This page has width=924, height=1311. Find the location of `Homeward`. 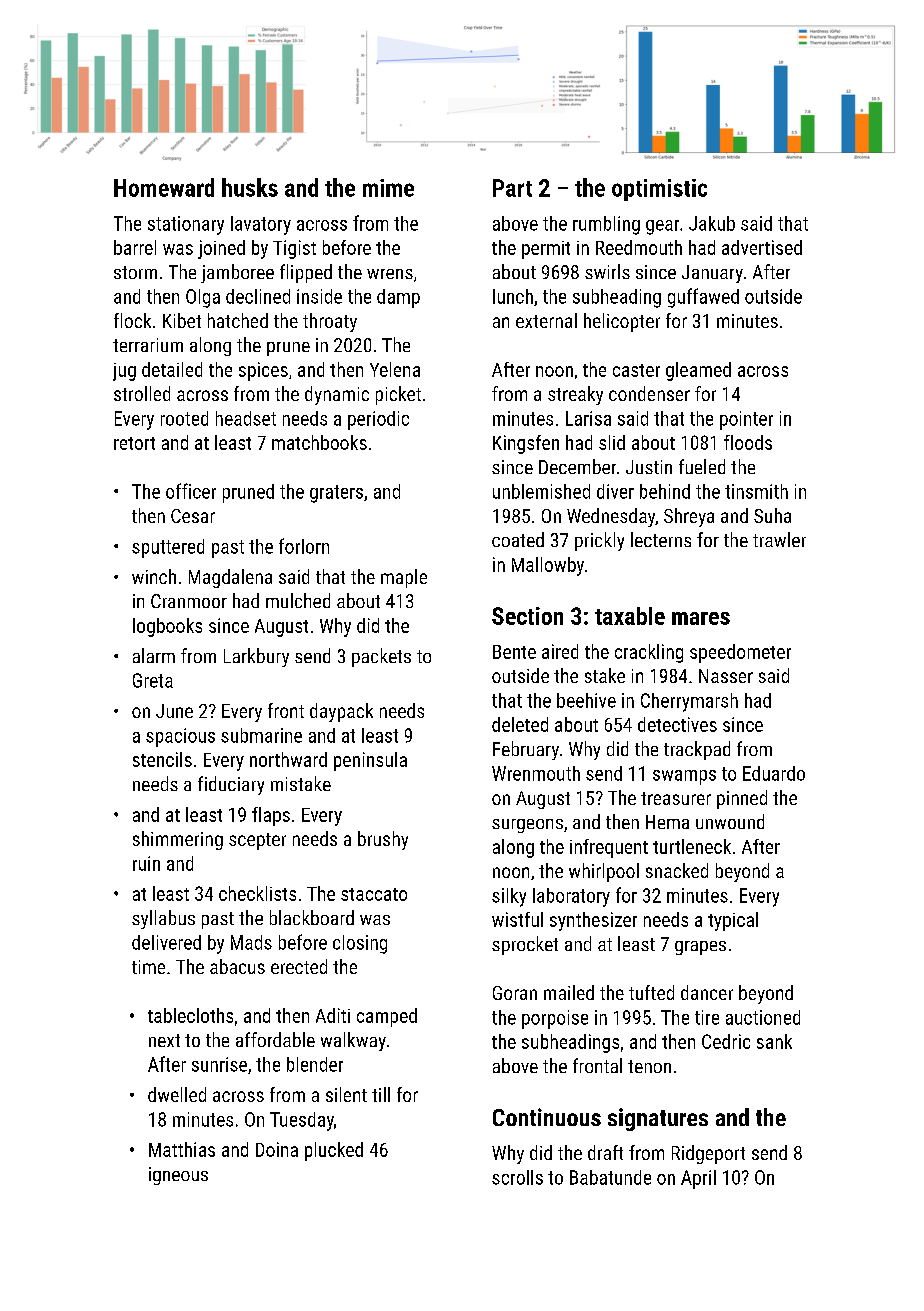

Homeward is located at coordinates (164, 187).
